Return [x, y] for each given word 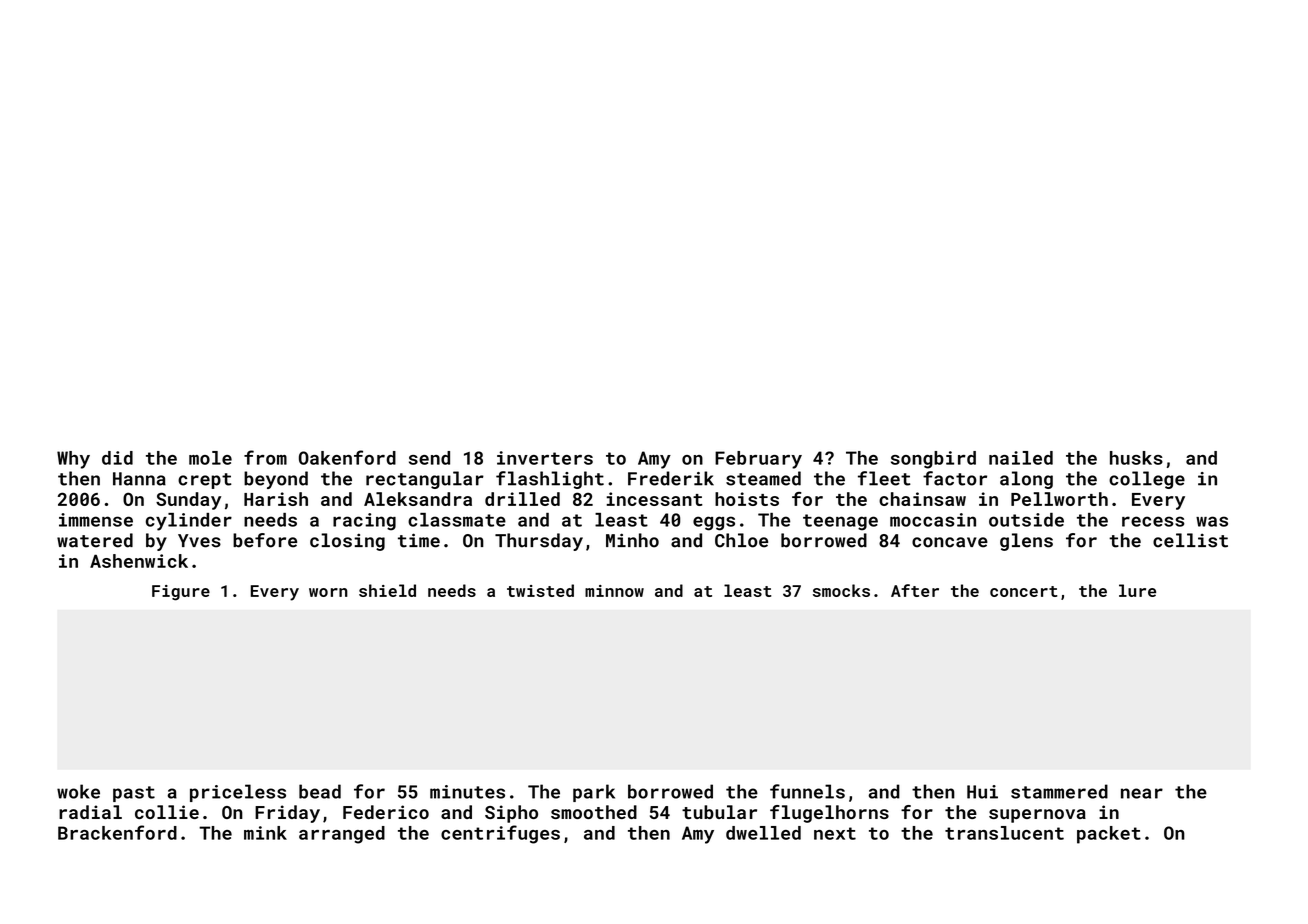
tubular [719, 812]
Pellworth [1059, 499]
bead [320, 791]
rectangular [425, 480]
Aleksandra [418, 499]
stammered [1059, 791]
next [835, 833]
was [1212, 521]
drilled [522, 499]
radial [90, 812]
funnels [807, 791]
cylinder [189, 522]
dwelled [763, 833]
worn [328, 592]
